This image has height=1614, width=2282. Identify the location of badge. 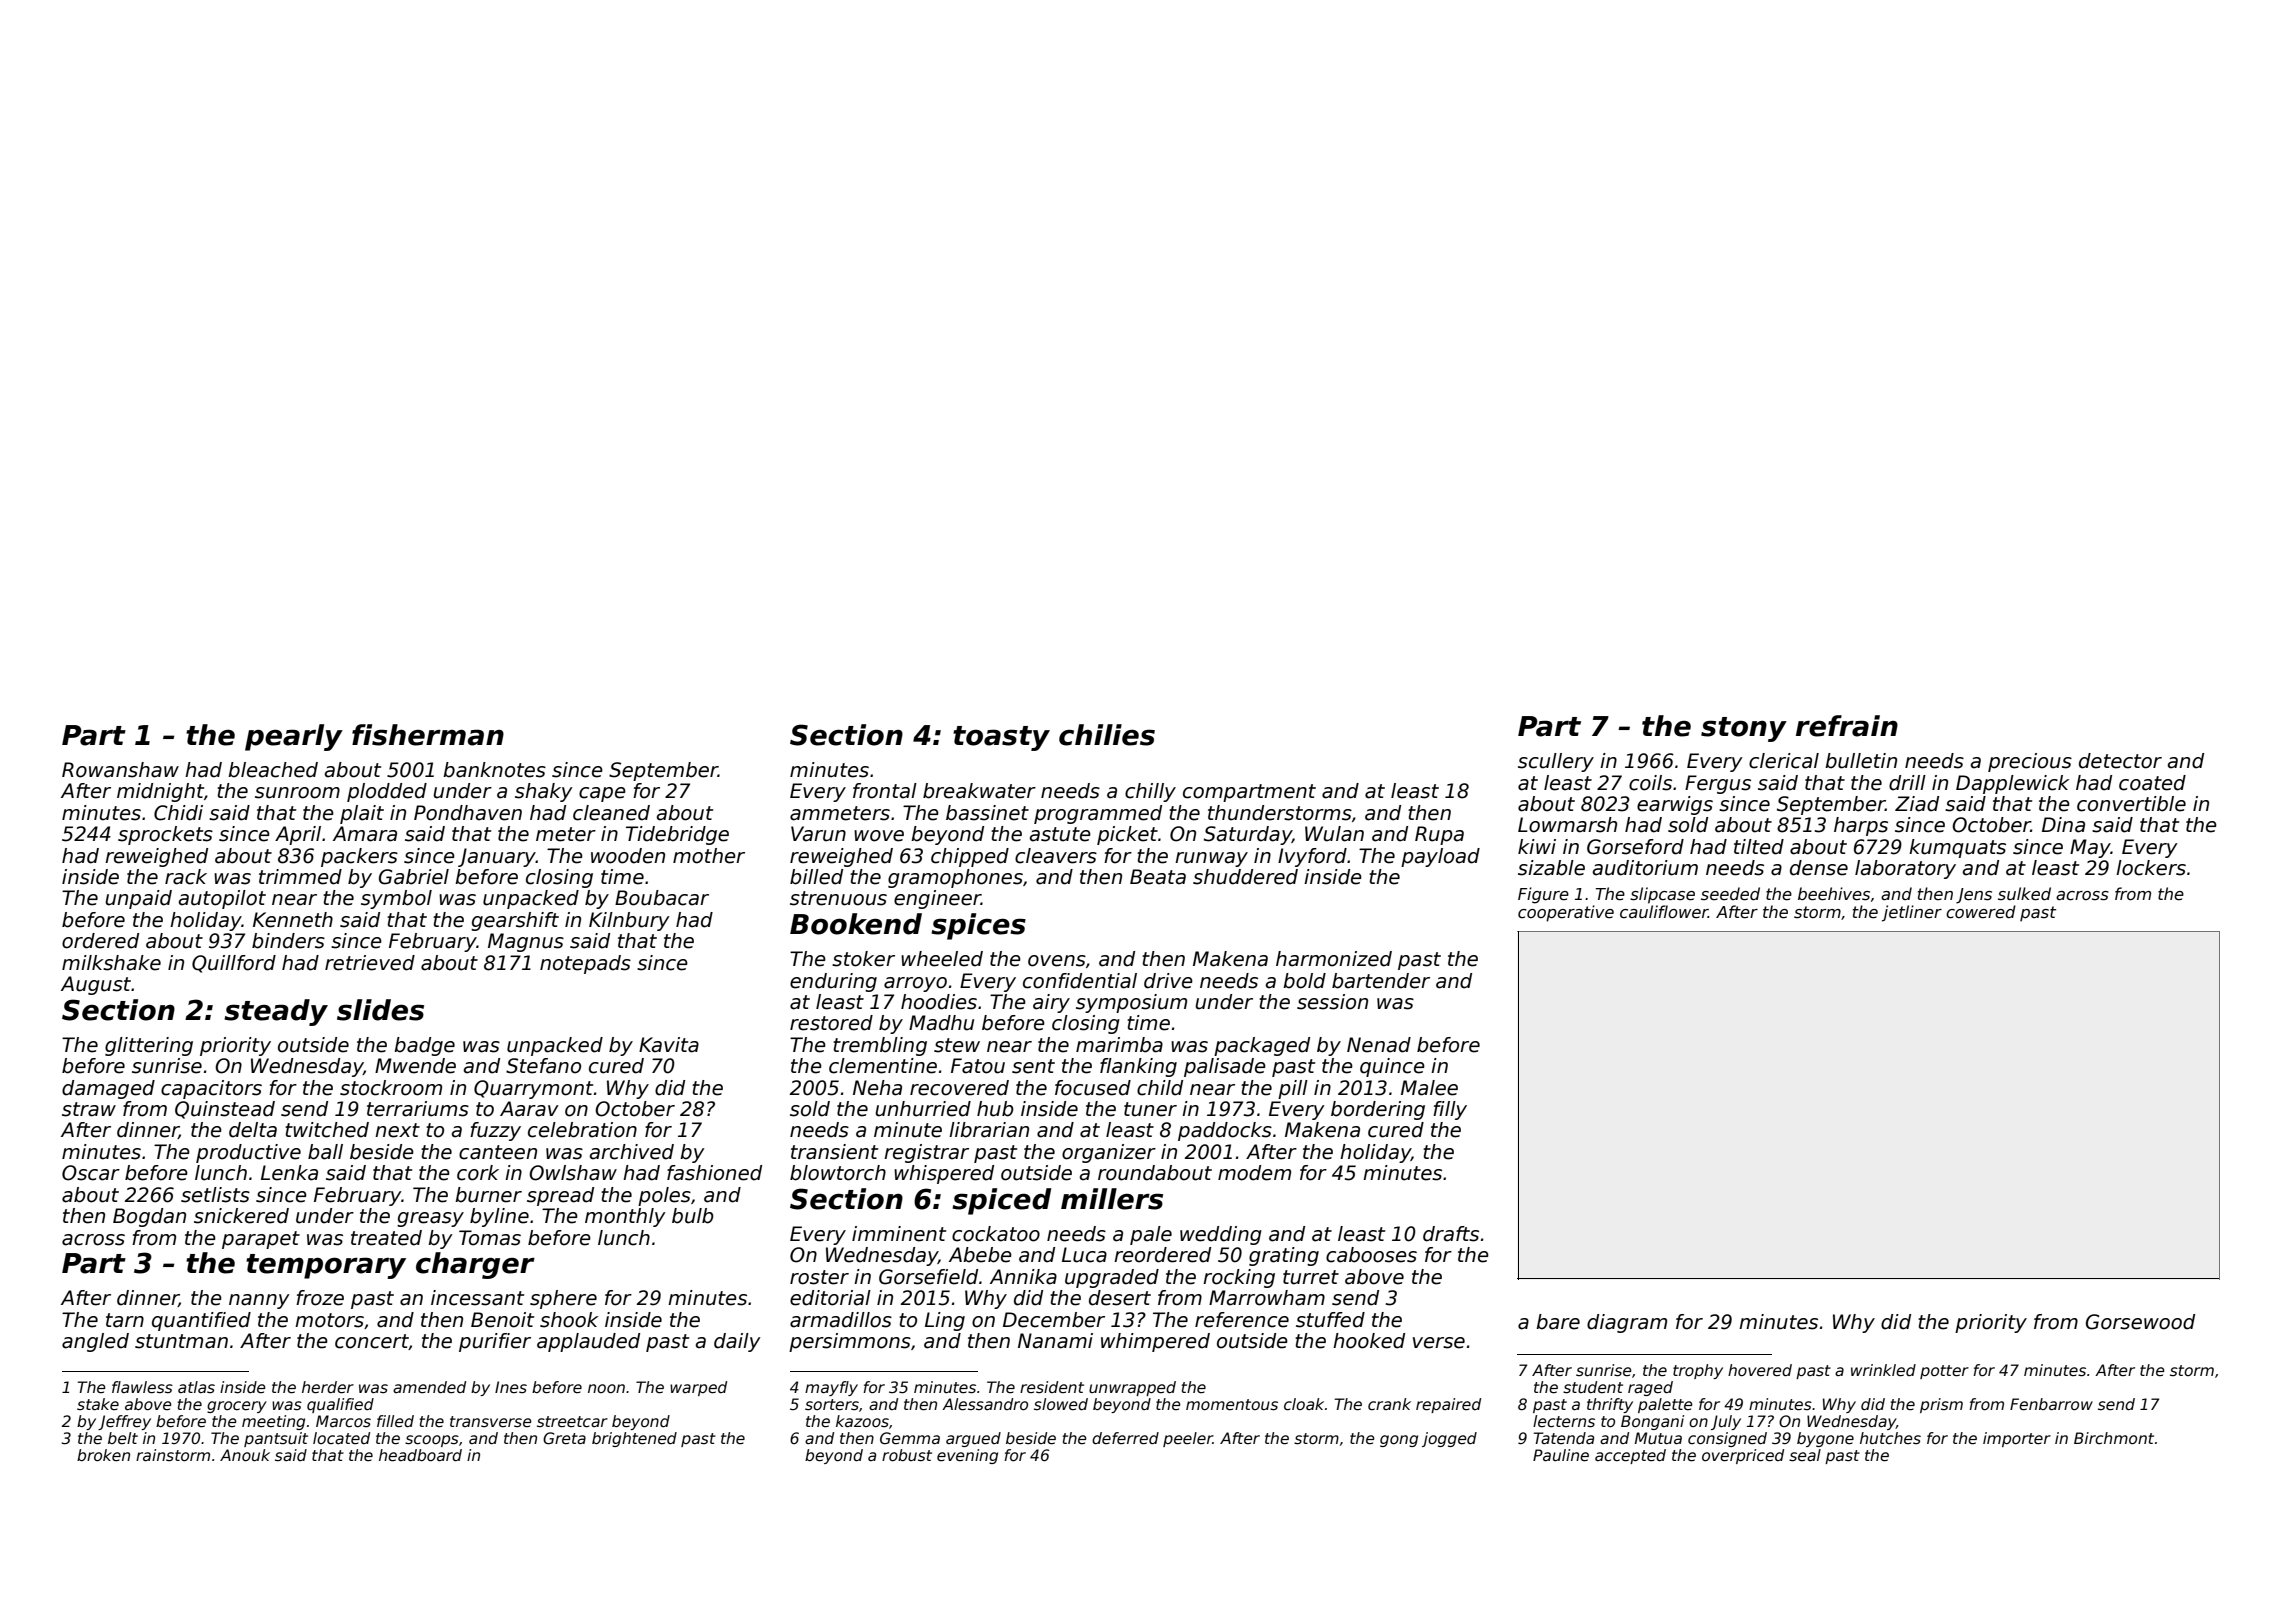
(424, 1046).
